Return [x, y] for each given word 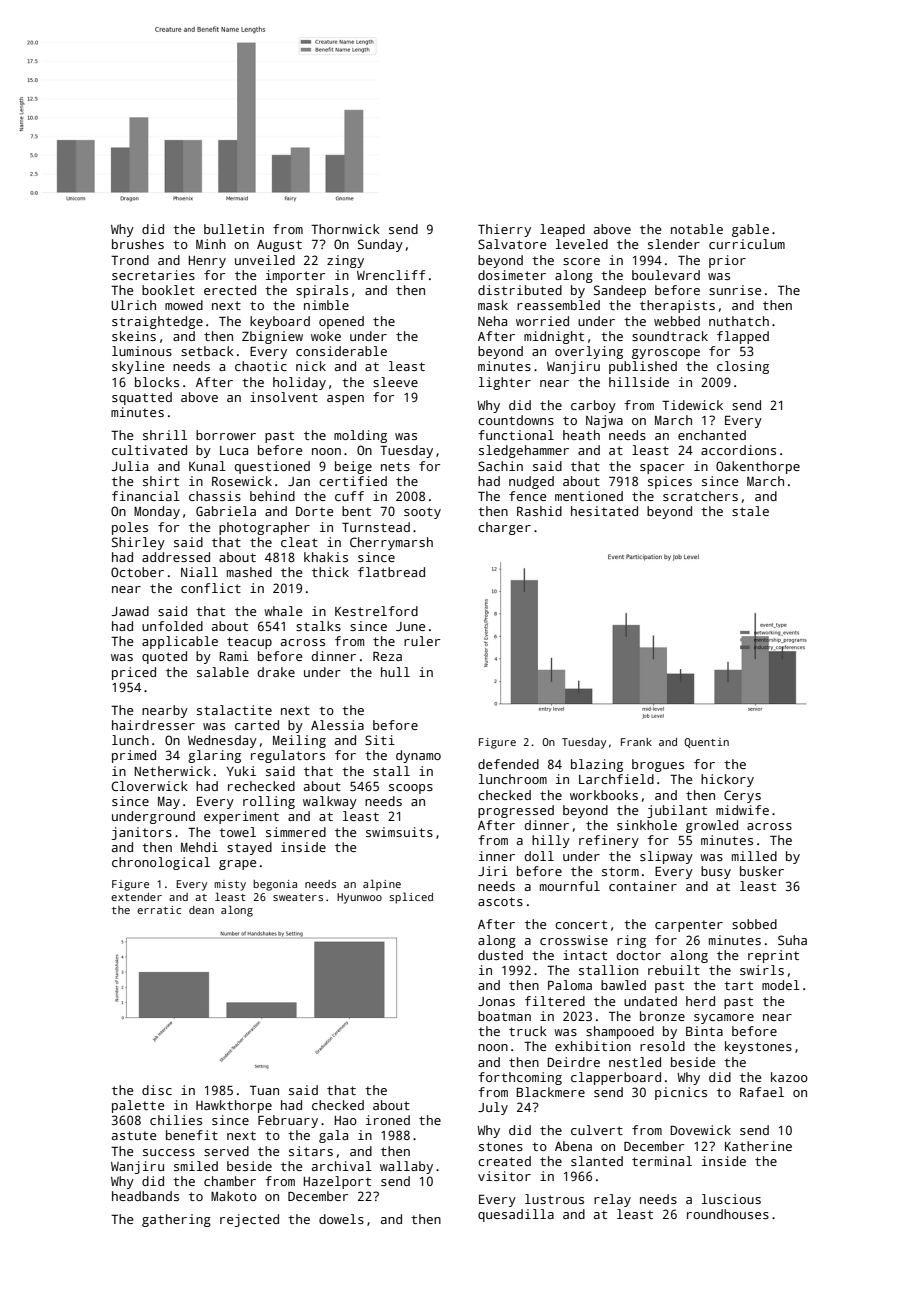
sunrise [735, 290]
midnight [554, 337]
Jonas [496, 1001]
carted [257, 725]
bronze [662, 1016]
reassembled [558, 305]
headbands [145, 1196]
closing [743, 367]
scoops [411, 789]
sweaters [298, 897]
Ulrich [133, 305]
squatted [142, 398]
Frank [636, 742]
